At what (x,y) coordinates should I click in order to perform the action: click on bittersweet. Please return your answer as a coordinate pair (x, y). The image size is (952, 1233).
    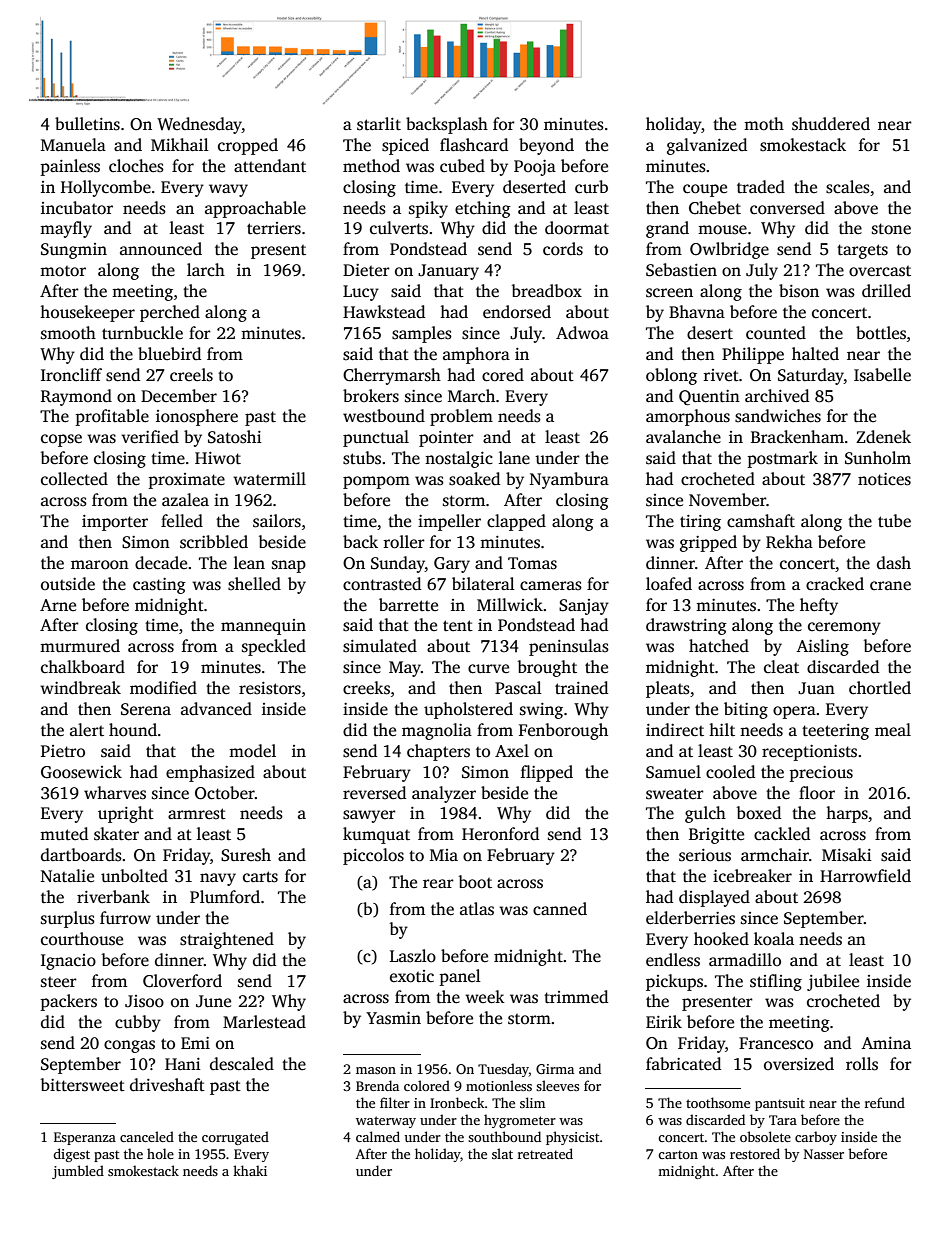
    Looking at the image, I should click on (83, 1085).
